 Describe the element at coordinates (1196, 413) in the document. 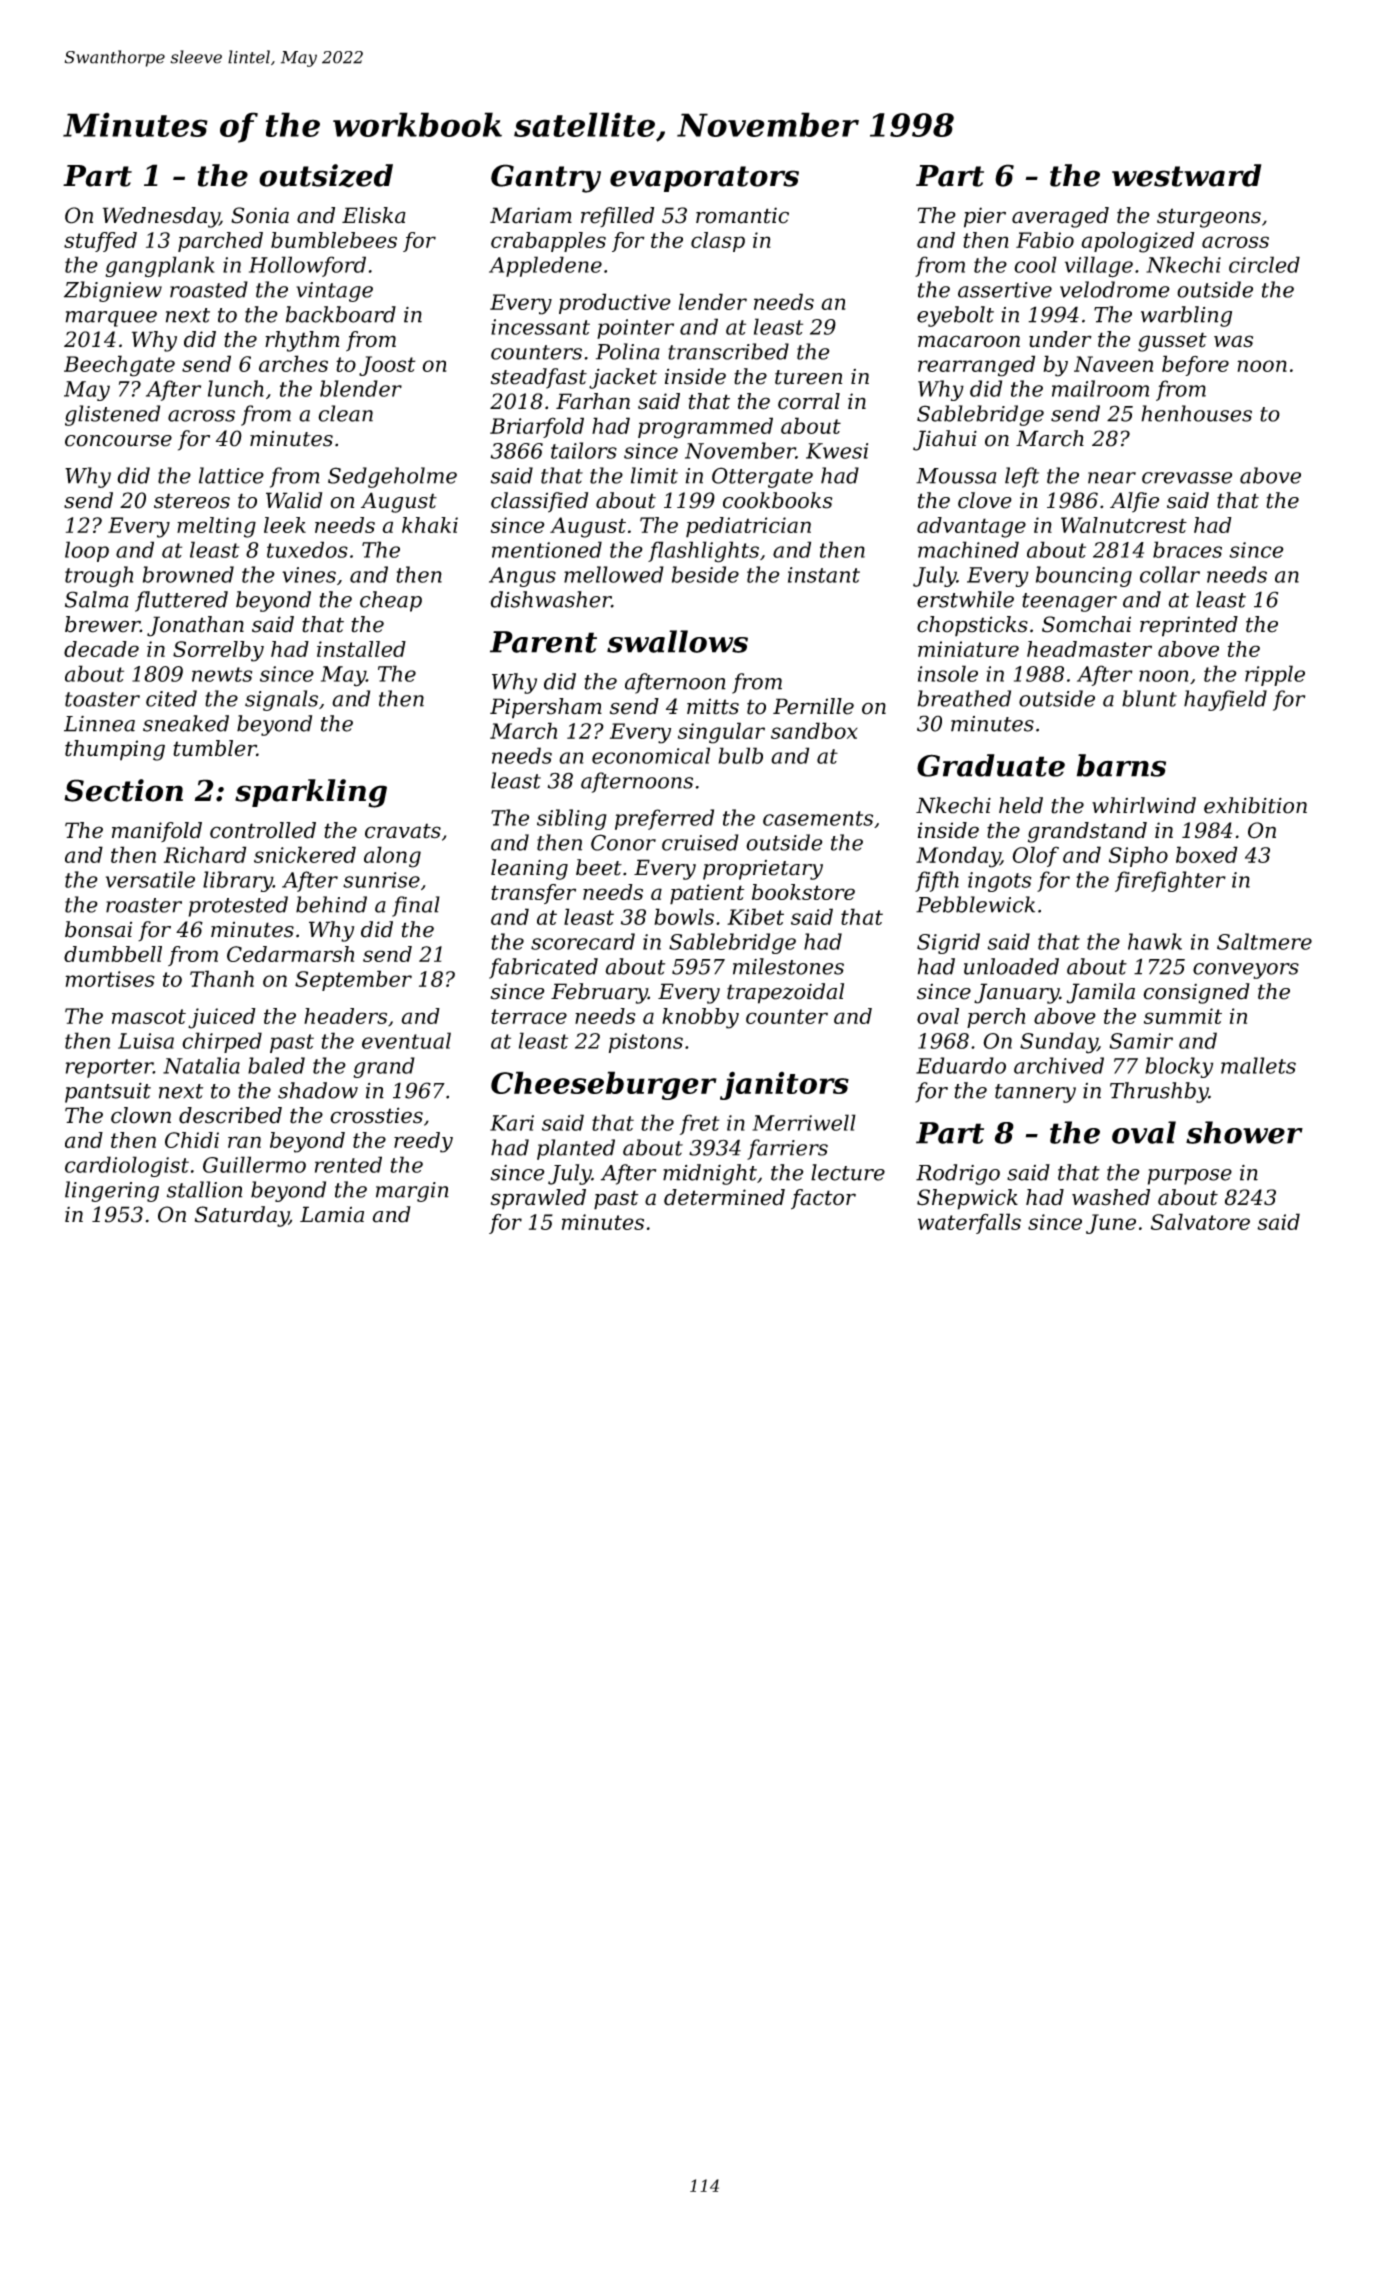

I see `henhouses` at that location.
